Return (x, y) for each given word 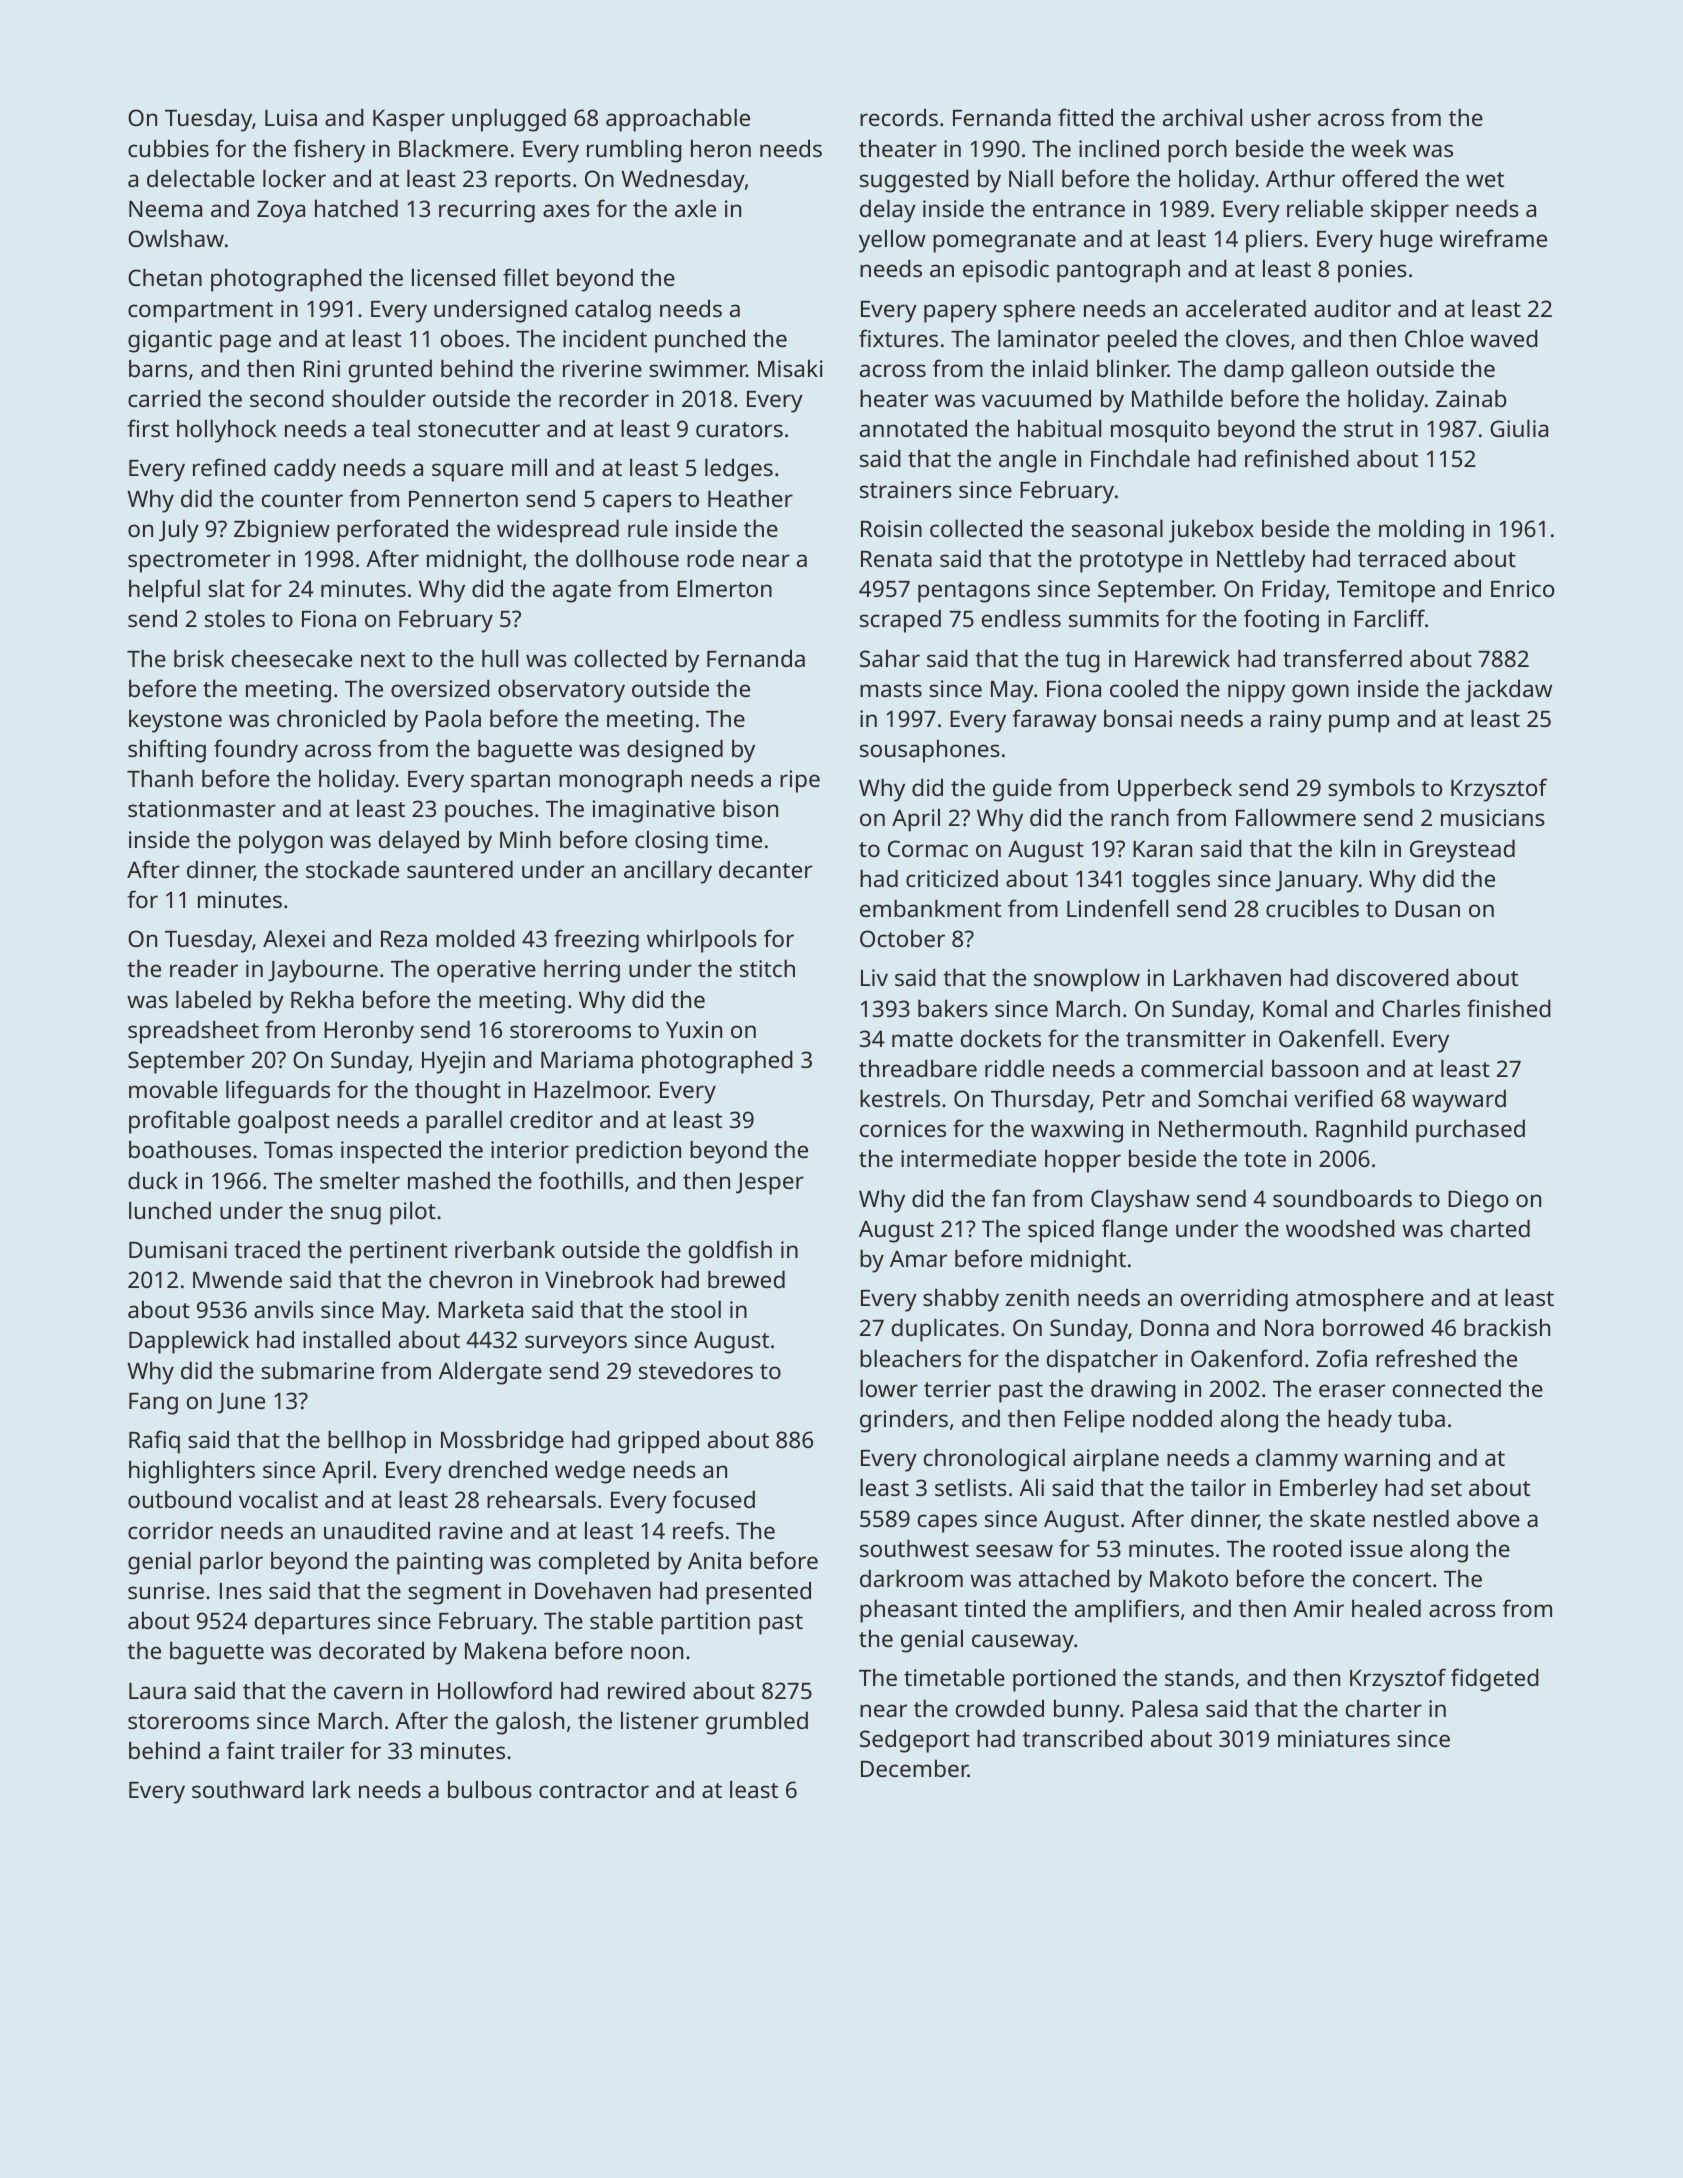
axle (695, 208)
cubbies (168, 148)
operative (486, 971)
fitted (1085, 117)
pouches (489, 811)
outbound (179, 1499)
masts (891, 689)
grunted (390, 371)
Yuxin (694, 1029)
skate (1337, 1518)
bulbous (490, 1789)
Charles (1421, 1008)
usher (1281, 117)
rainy (1296, 721)
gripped (658, 1442)
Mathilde (1177, 398)
